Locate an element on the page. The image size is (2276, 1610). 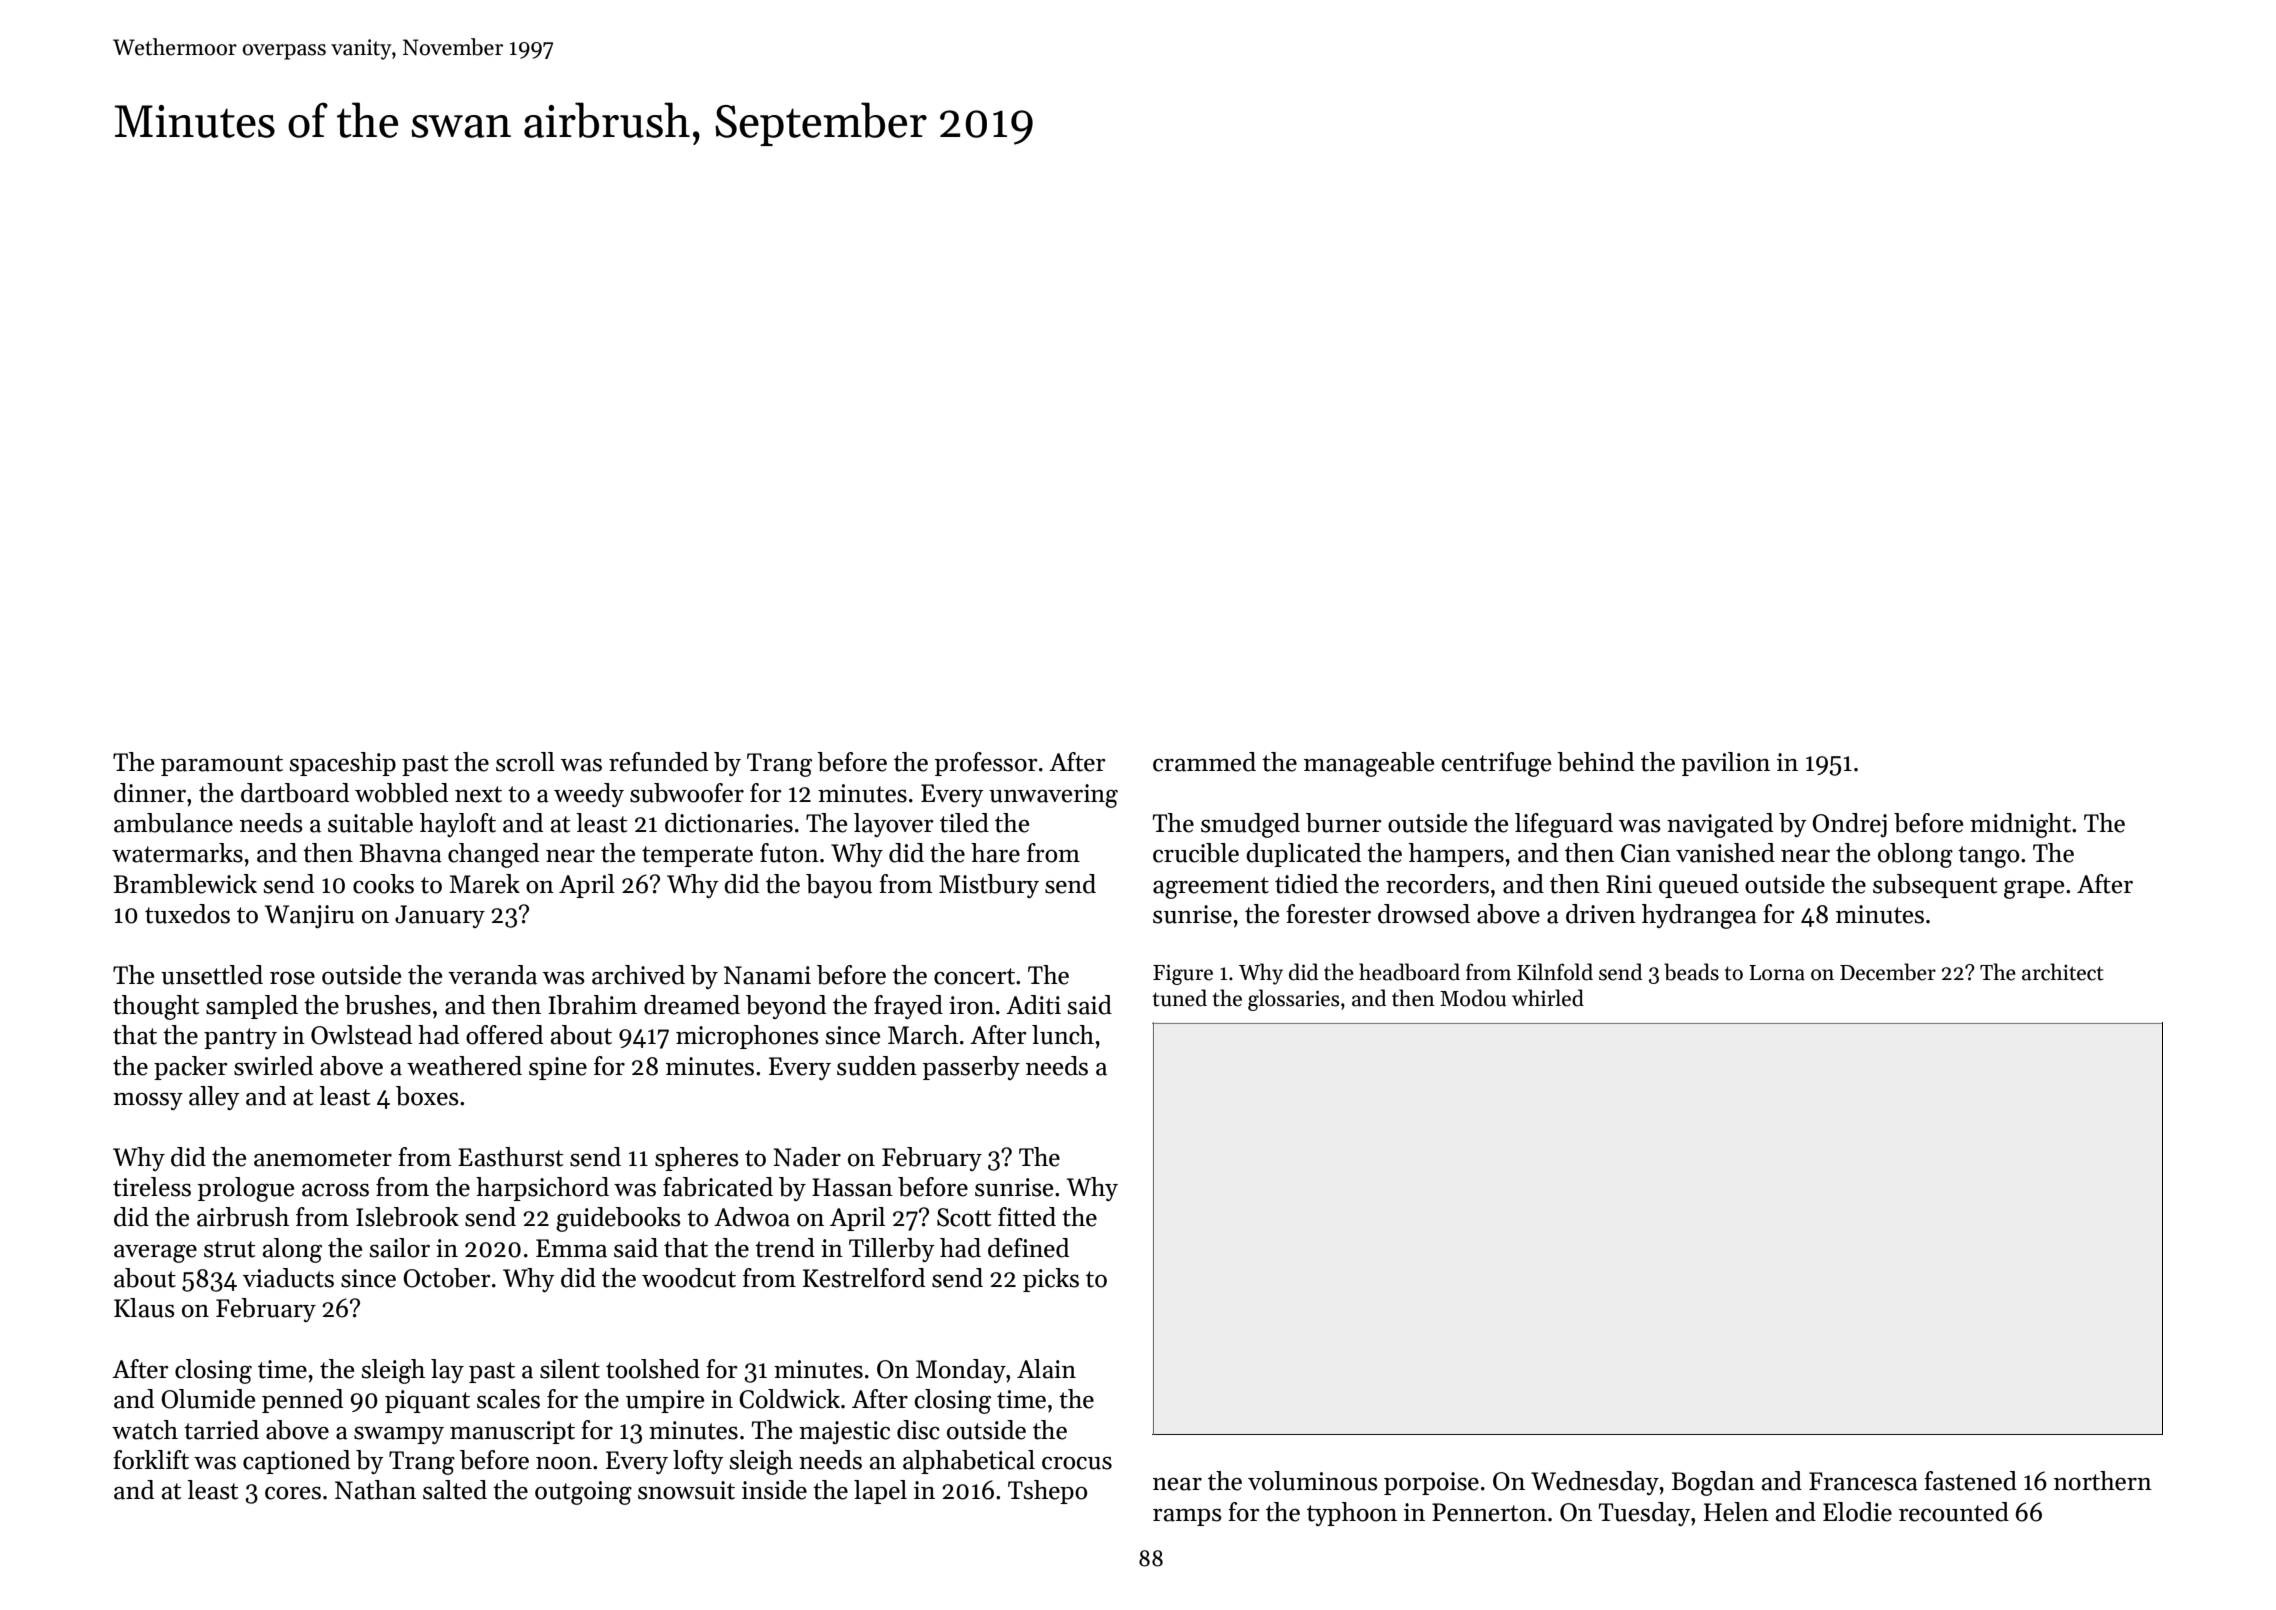
defined is located at coordinates (1028, 1248).
